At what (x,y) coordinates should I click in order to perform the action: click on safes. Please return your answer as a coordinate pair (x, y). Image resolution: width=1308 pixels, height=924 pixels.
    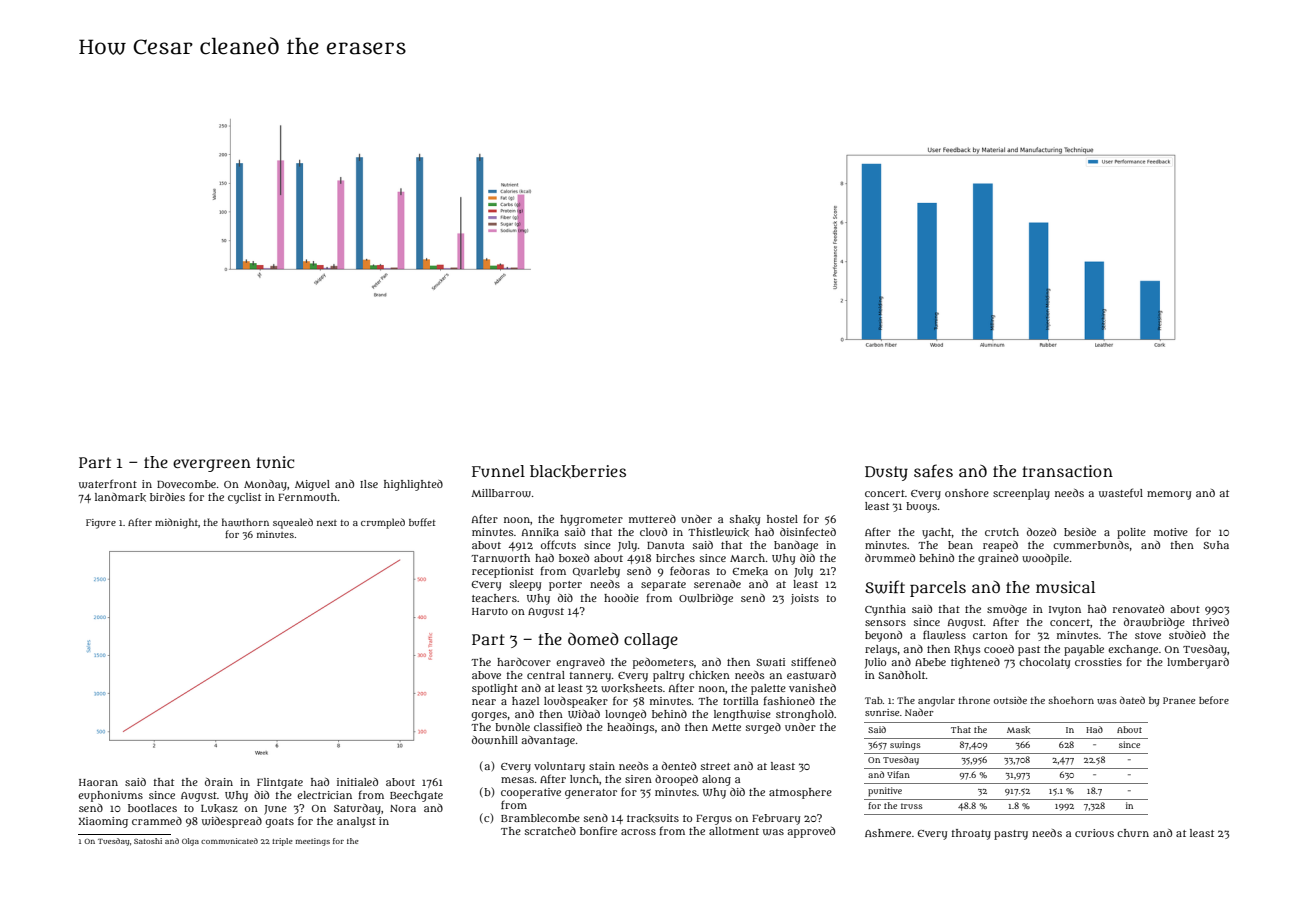
    Looking at the image, I should click on (933, 471).
